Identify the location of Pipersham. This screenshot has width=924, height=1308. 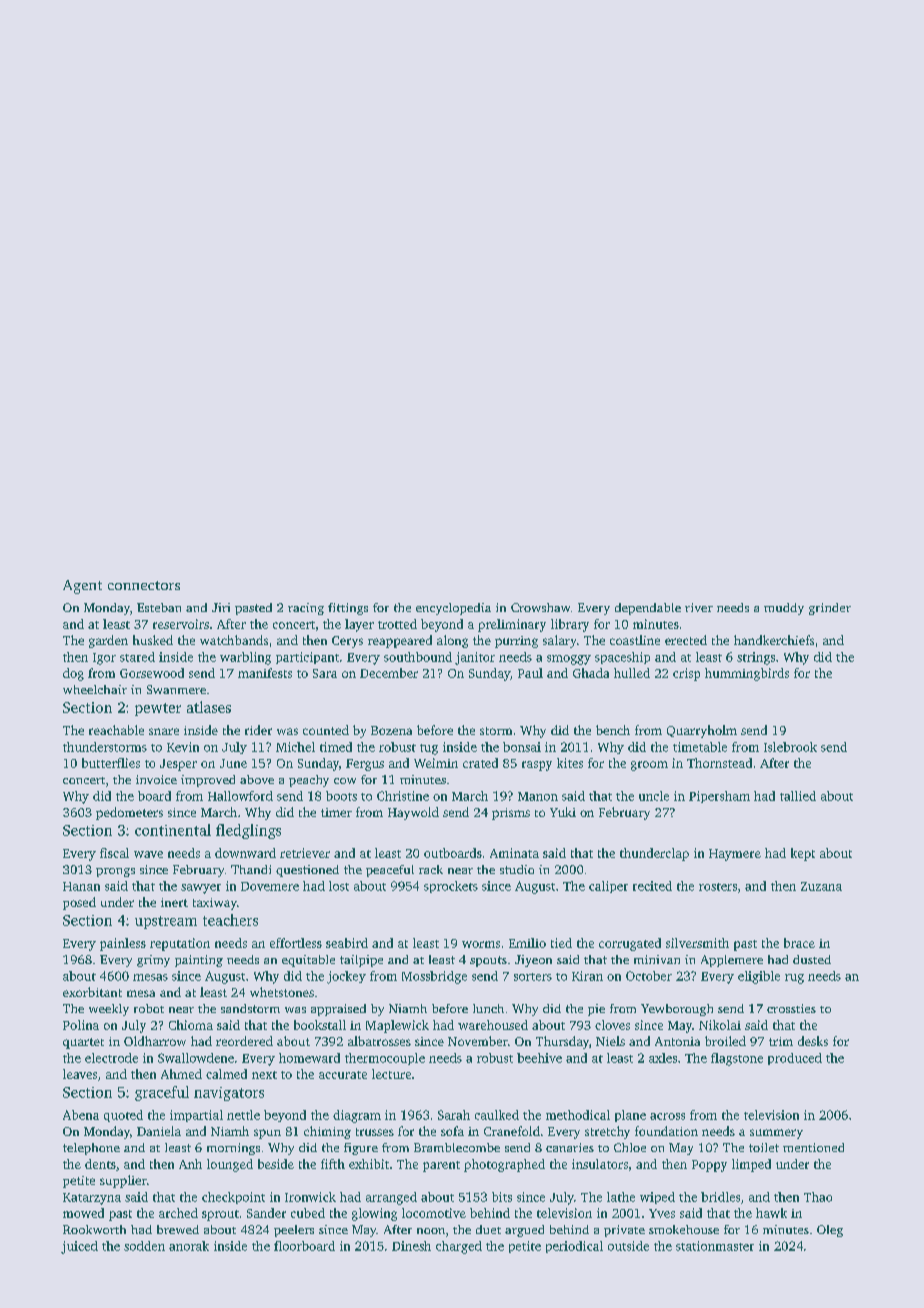
(719, 797).
